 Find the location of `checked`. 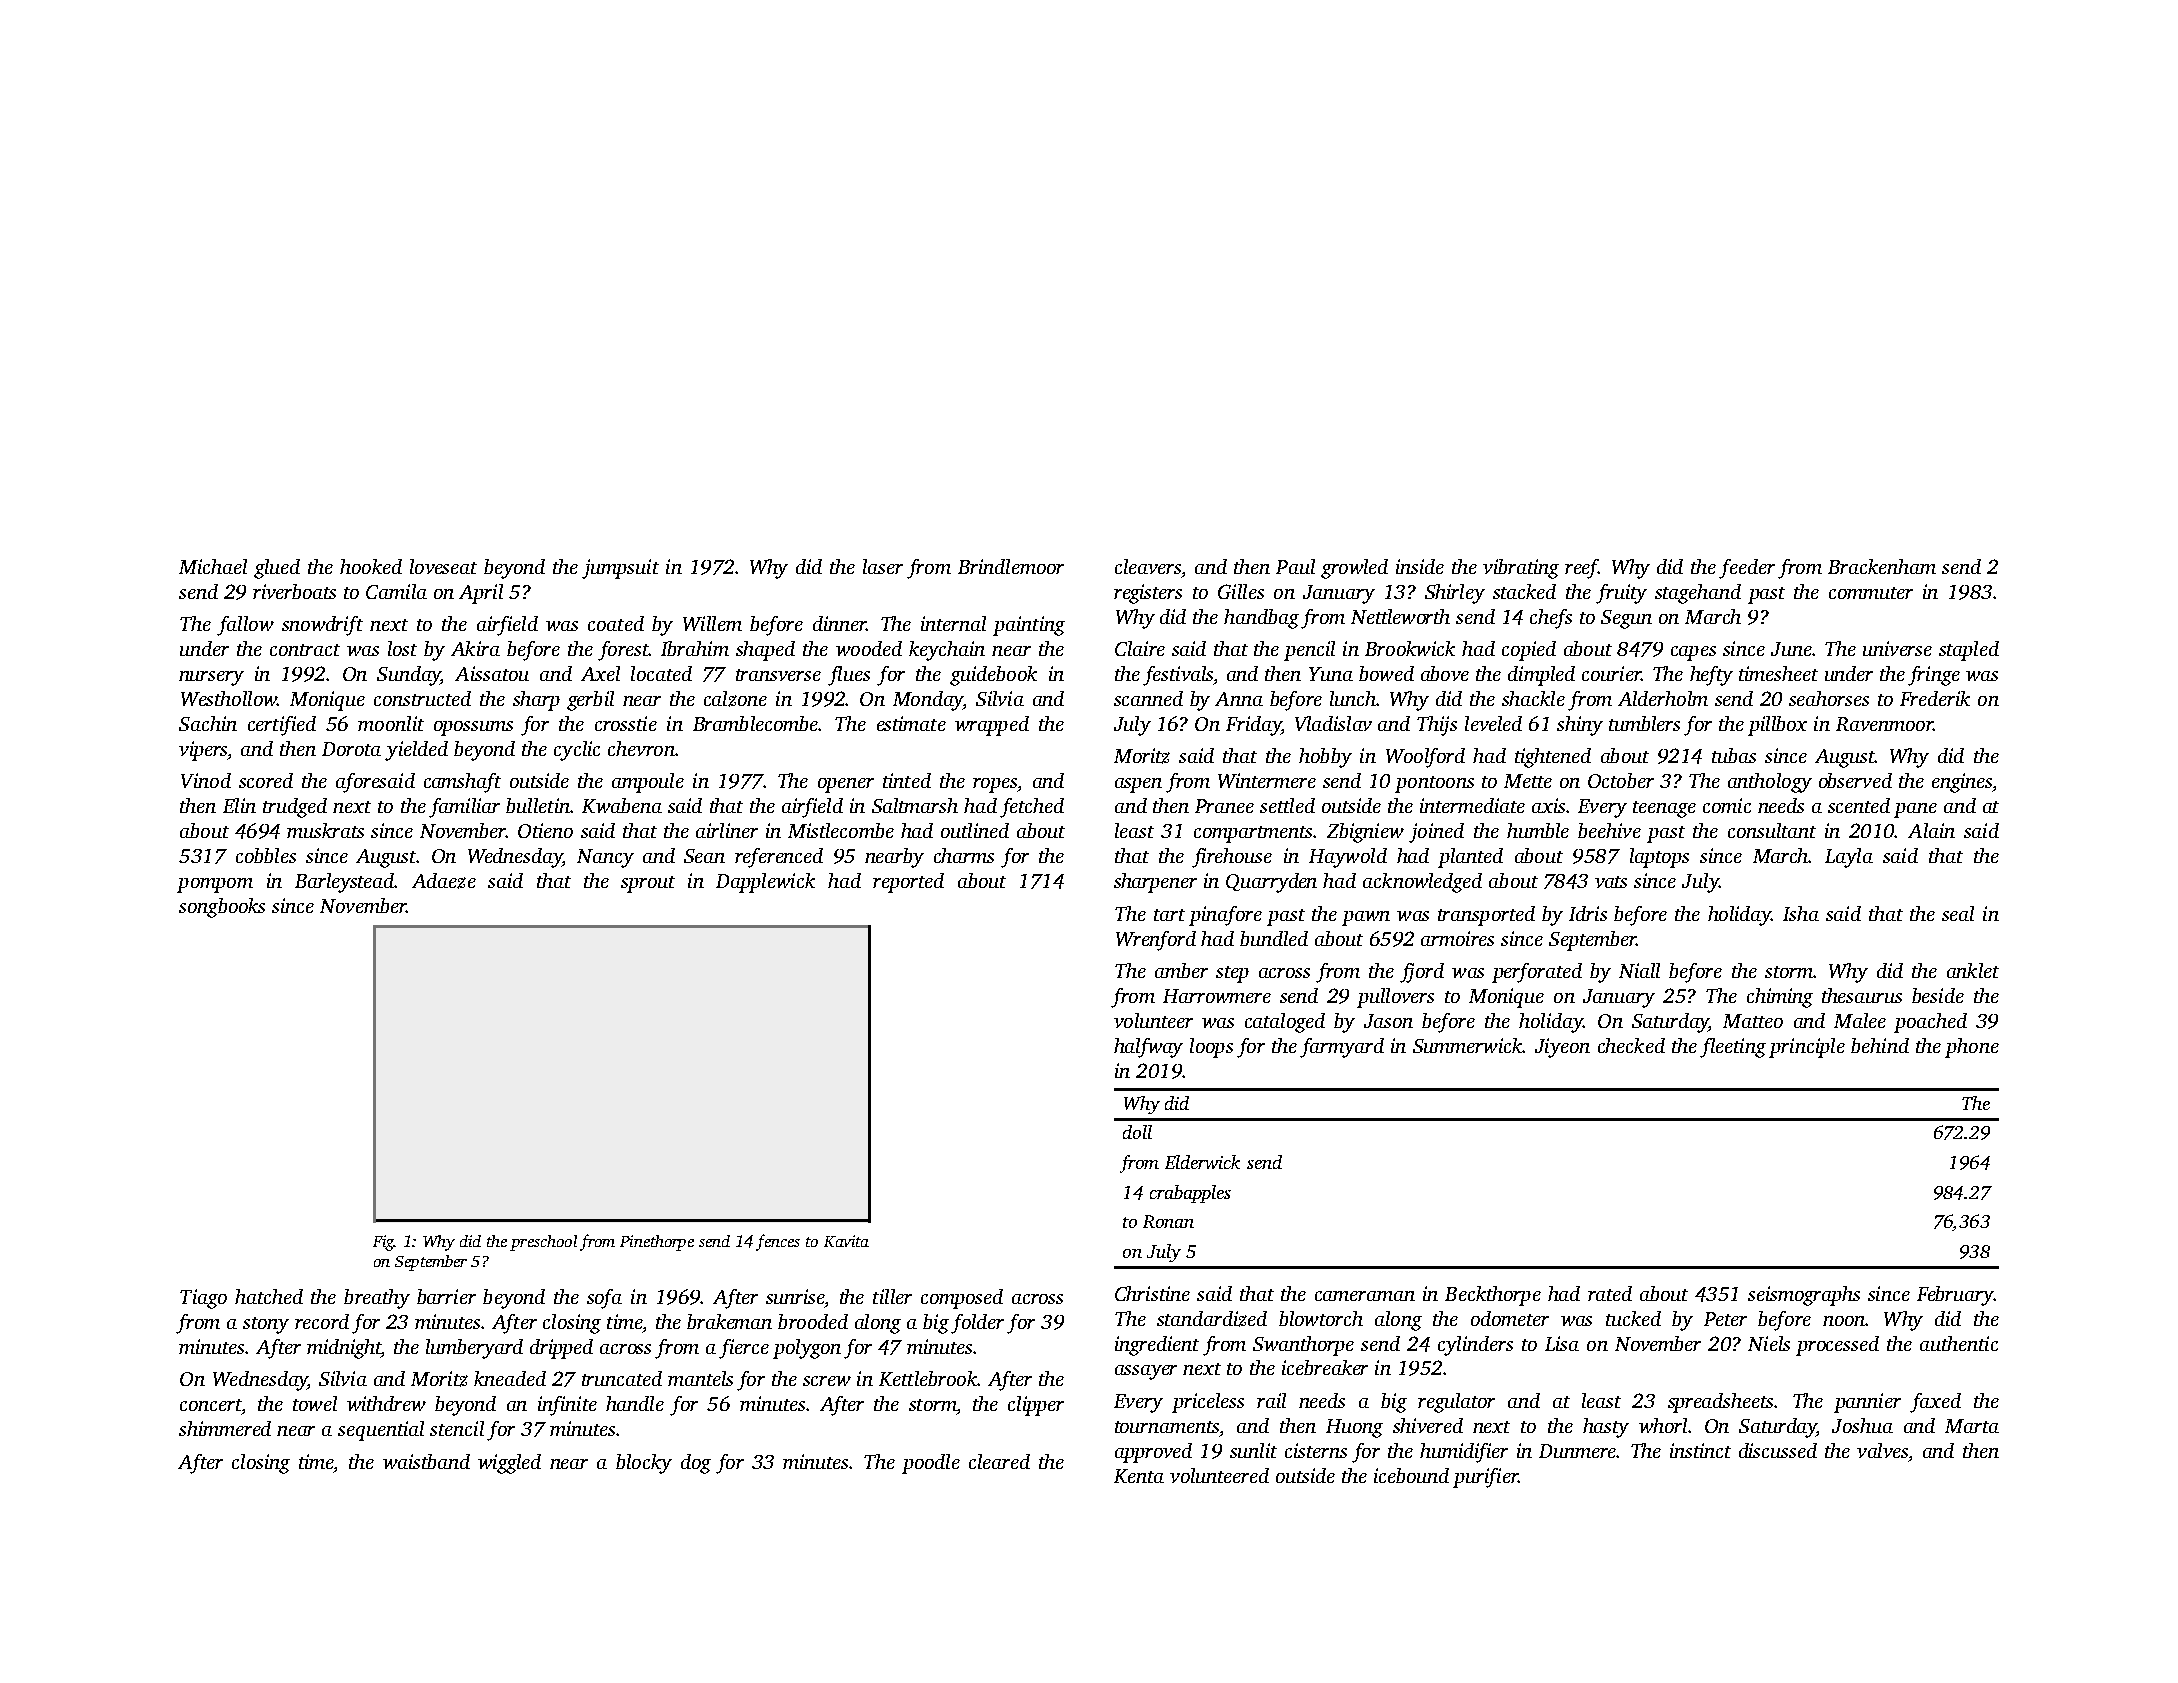

checked is located at coordinates (1631, 1045).
